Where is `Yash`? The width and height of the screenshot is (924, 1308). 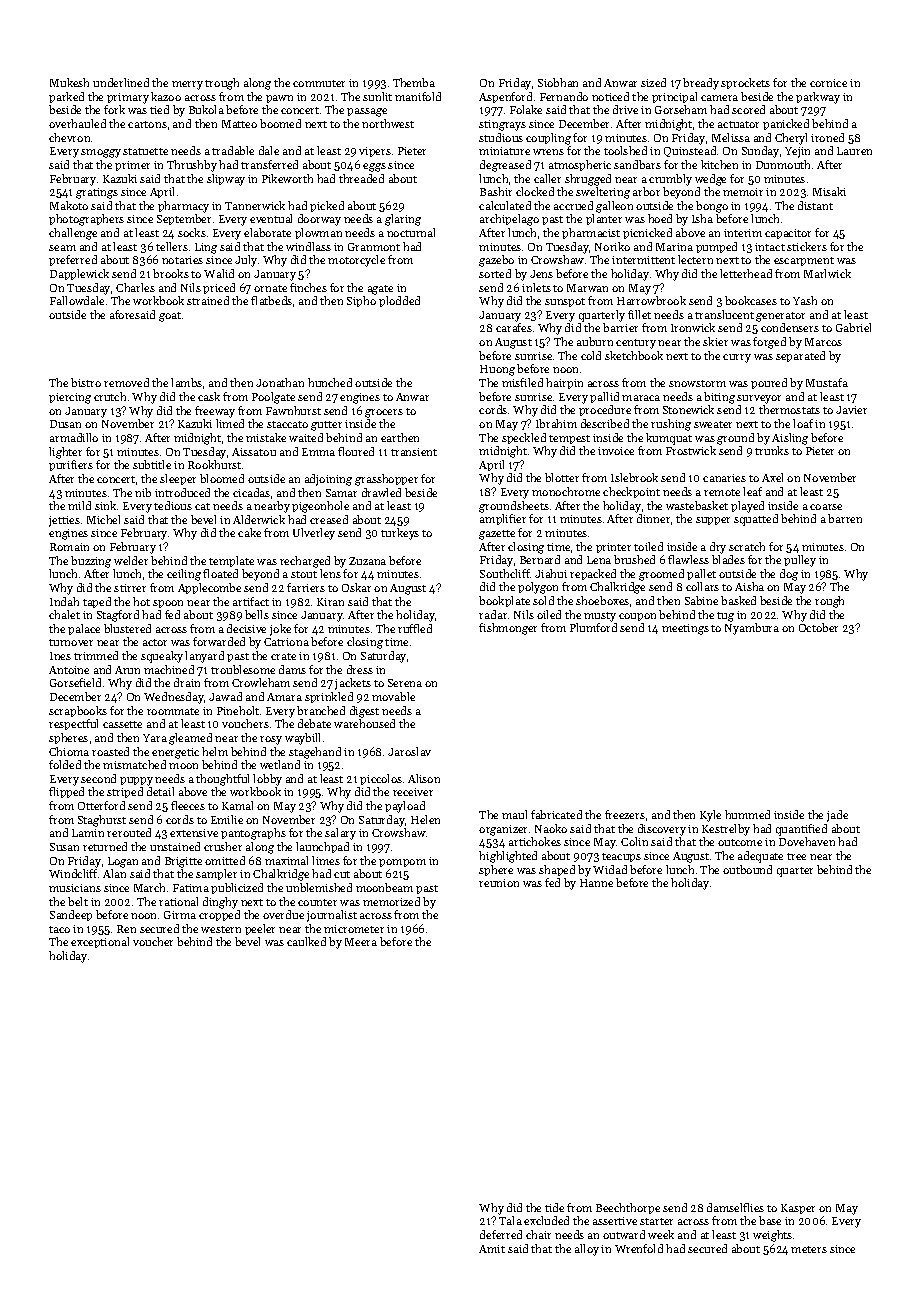
Yash is located at coordinates (805, 300).
